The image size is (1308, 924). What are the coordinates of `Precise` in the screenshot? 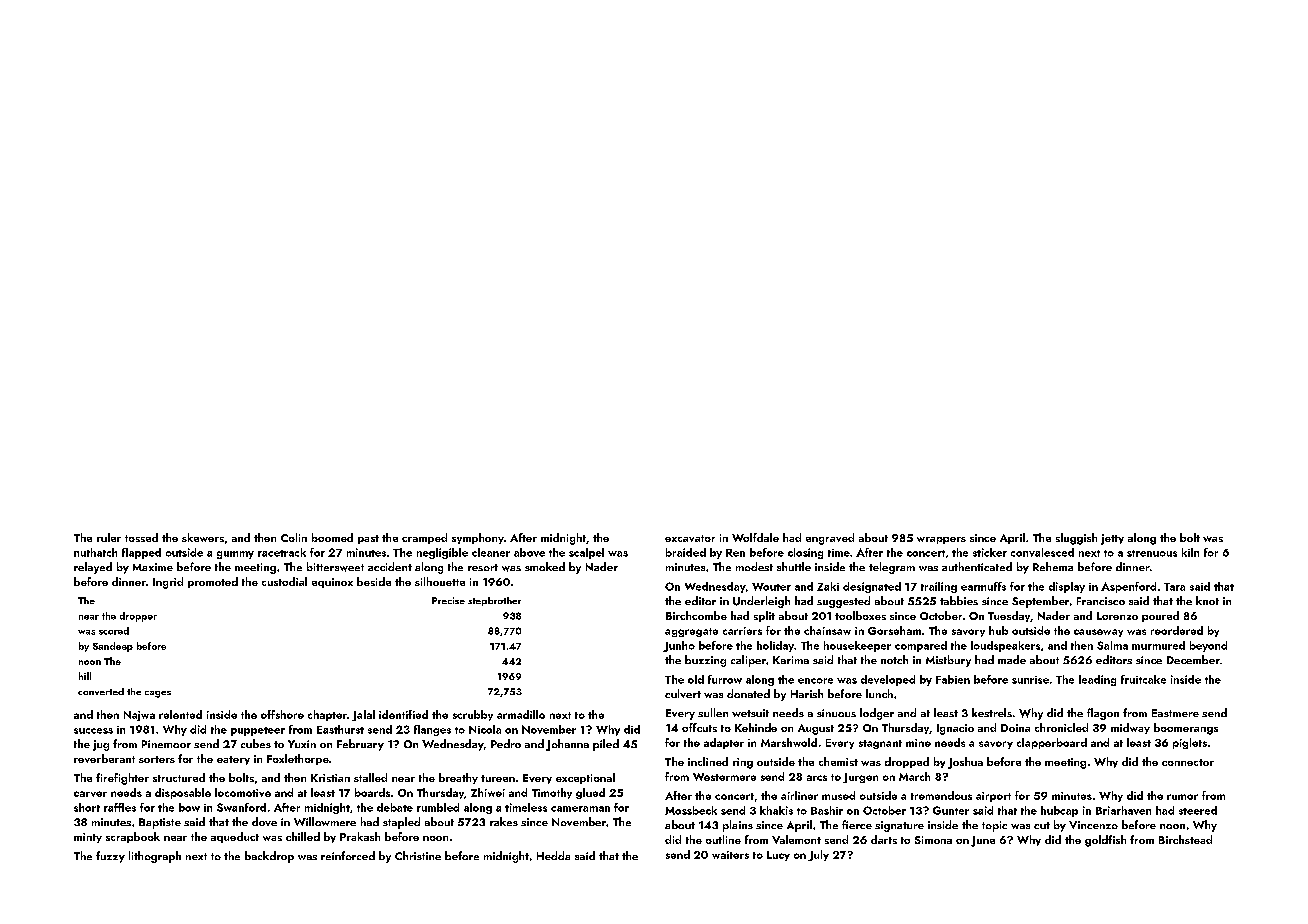 It's located at (448, 600).
